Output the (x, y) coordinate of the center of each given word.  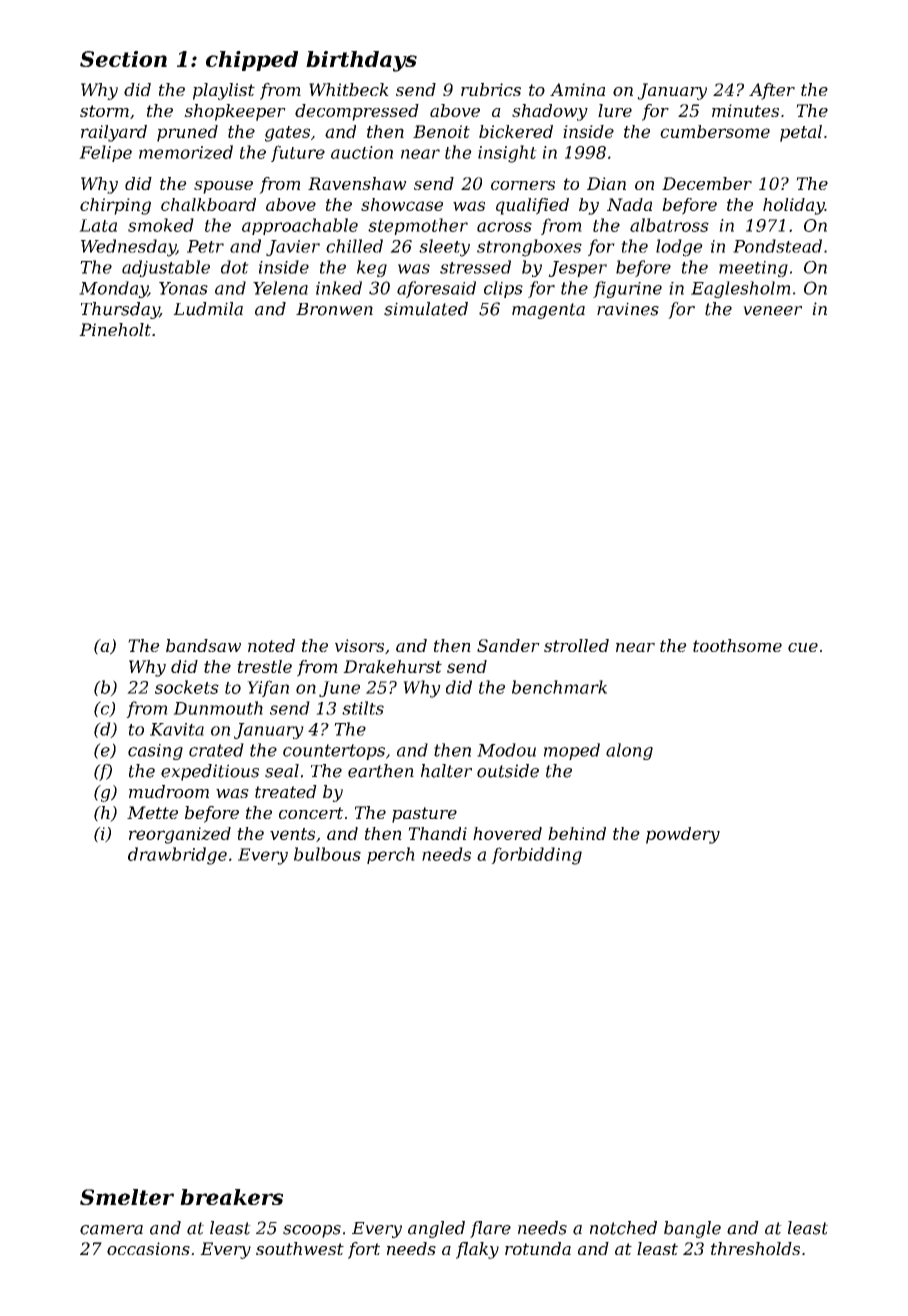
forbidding (536, 856)
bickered (516, 131)
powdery (683, 835)
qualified (532, 206)
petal (801, 133)
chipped (252, 61)
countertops (334, 752)
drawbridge (177, 856)
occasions (148, 1248)
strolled (576, 645)
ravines (628, 309)
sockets (187, 687)
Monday (113, 289)
